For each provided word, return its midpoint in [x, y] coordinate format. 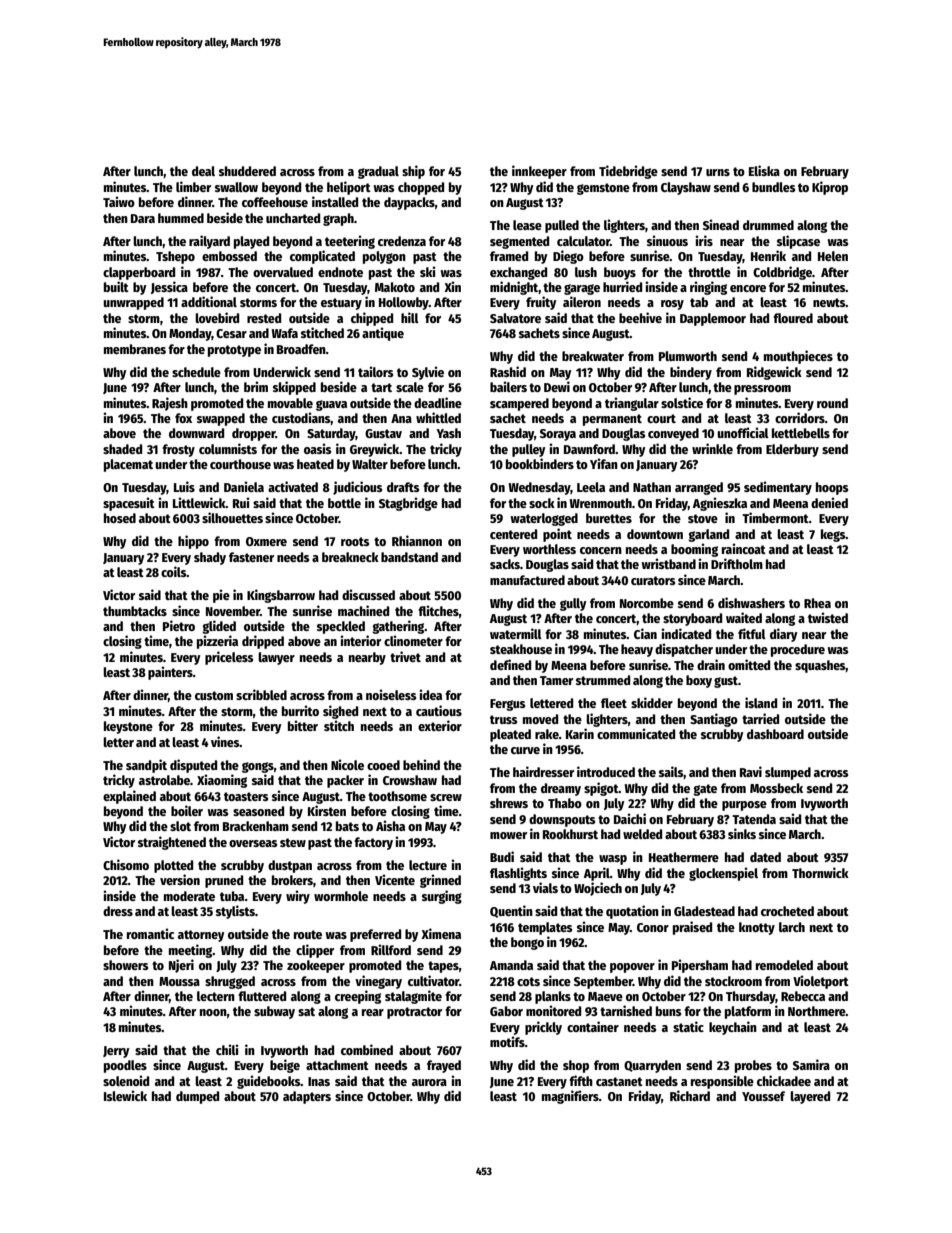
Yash [448, 433]
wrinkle [712, 448]
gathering [398, 627]
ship [413, 172]
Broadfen [301, 349]
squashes [820, 666]
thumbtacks [135, 611]
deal [203, 171]
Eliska [764, 170]
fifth [581, 1080]
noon [213, 1012]
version [180, 879]
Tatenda [754, 819]
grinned [440, 881]
